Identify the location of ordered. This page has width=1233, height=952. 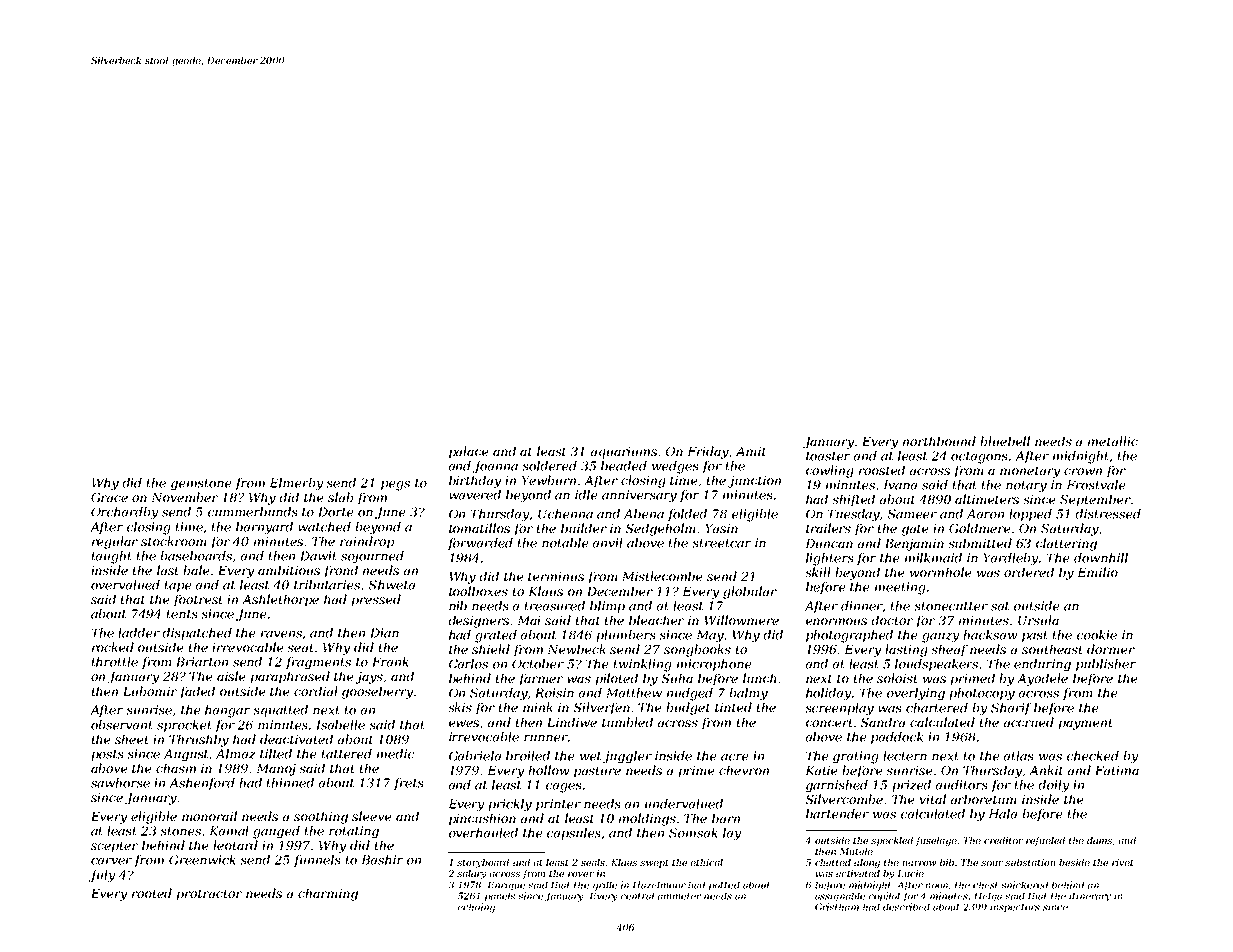
(1029, 572).
